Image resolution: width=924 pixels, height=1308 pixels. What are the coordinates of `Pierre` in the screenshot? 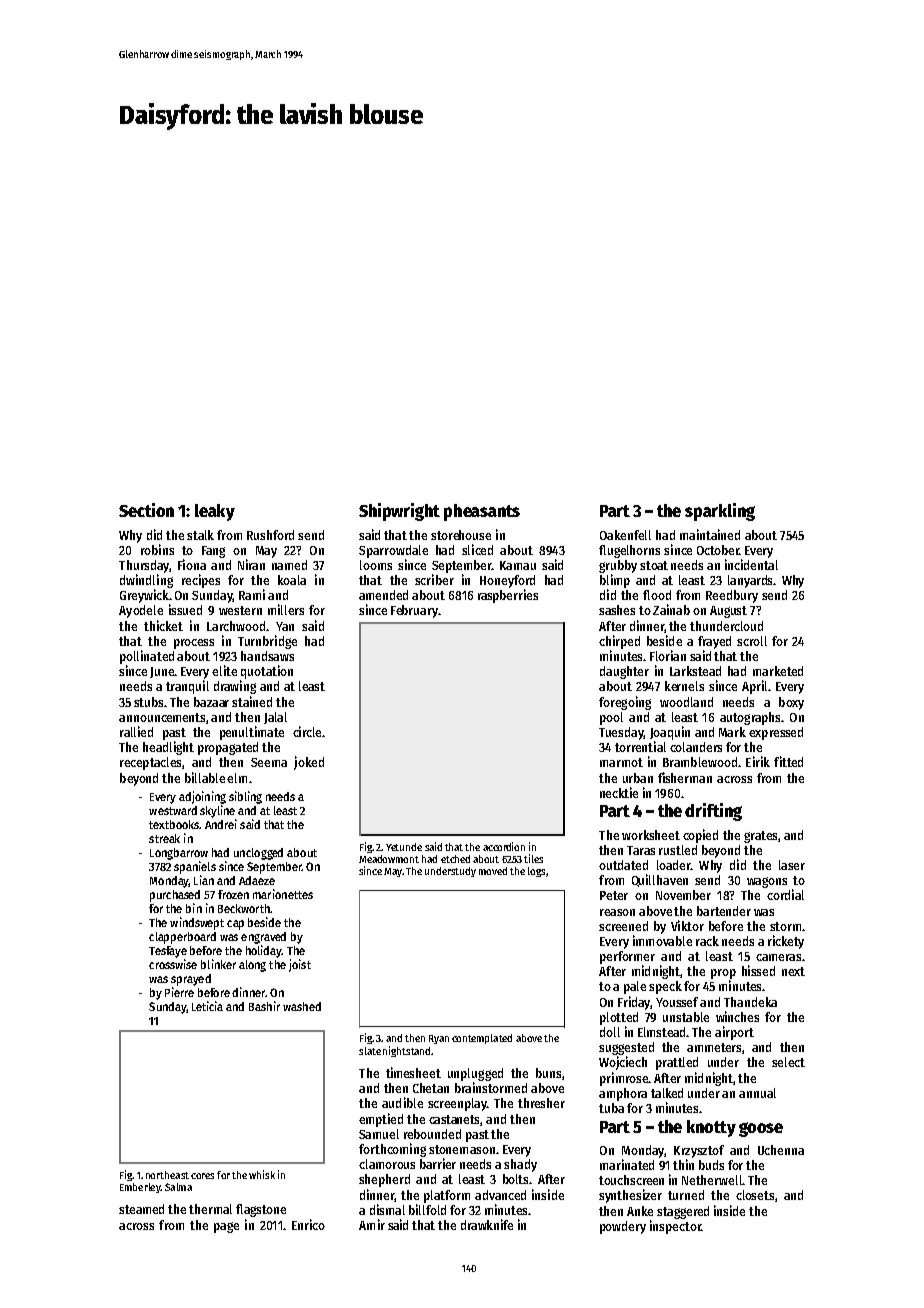 It's located at (179, 992).
